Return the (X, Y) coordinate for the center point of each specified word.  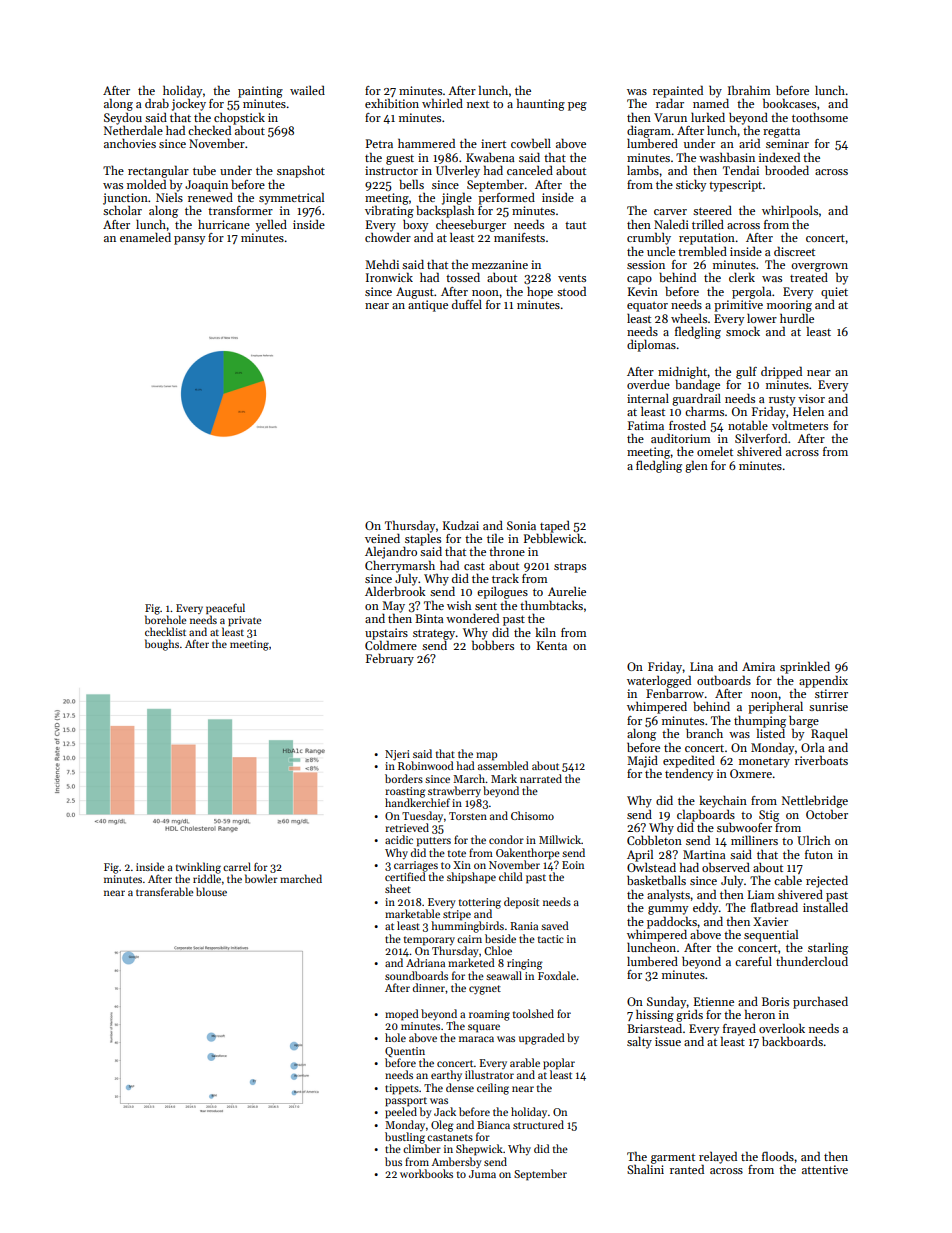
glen (696, 466)
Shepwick (479, 1150)
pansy (189, 240)
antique (428, 306)
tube (204, 170)
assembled (503, 765)
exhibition (392, 103)
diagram (649, 132)
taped (555, 526)
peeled (401, 1113)
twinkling (198, 868)
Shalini (645, 1169)
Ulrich (813, 840)
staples (423, 540)
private (244, 621)
